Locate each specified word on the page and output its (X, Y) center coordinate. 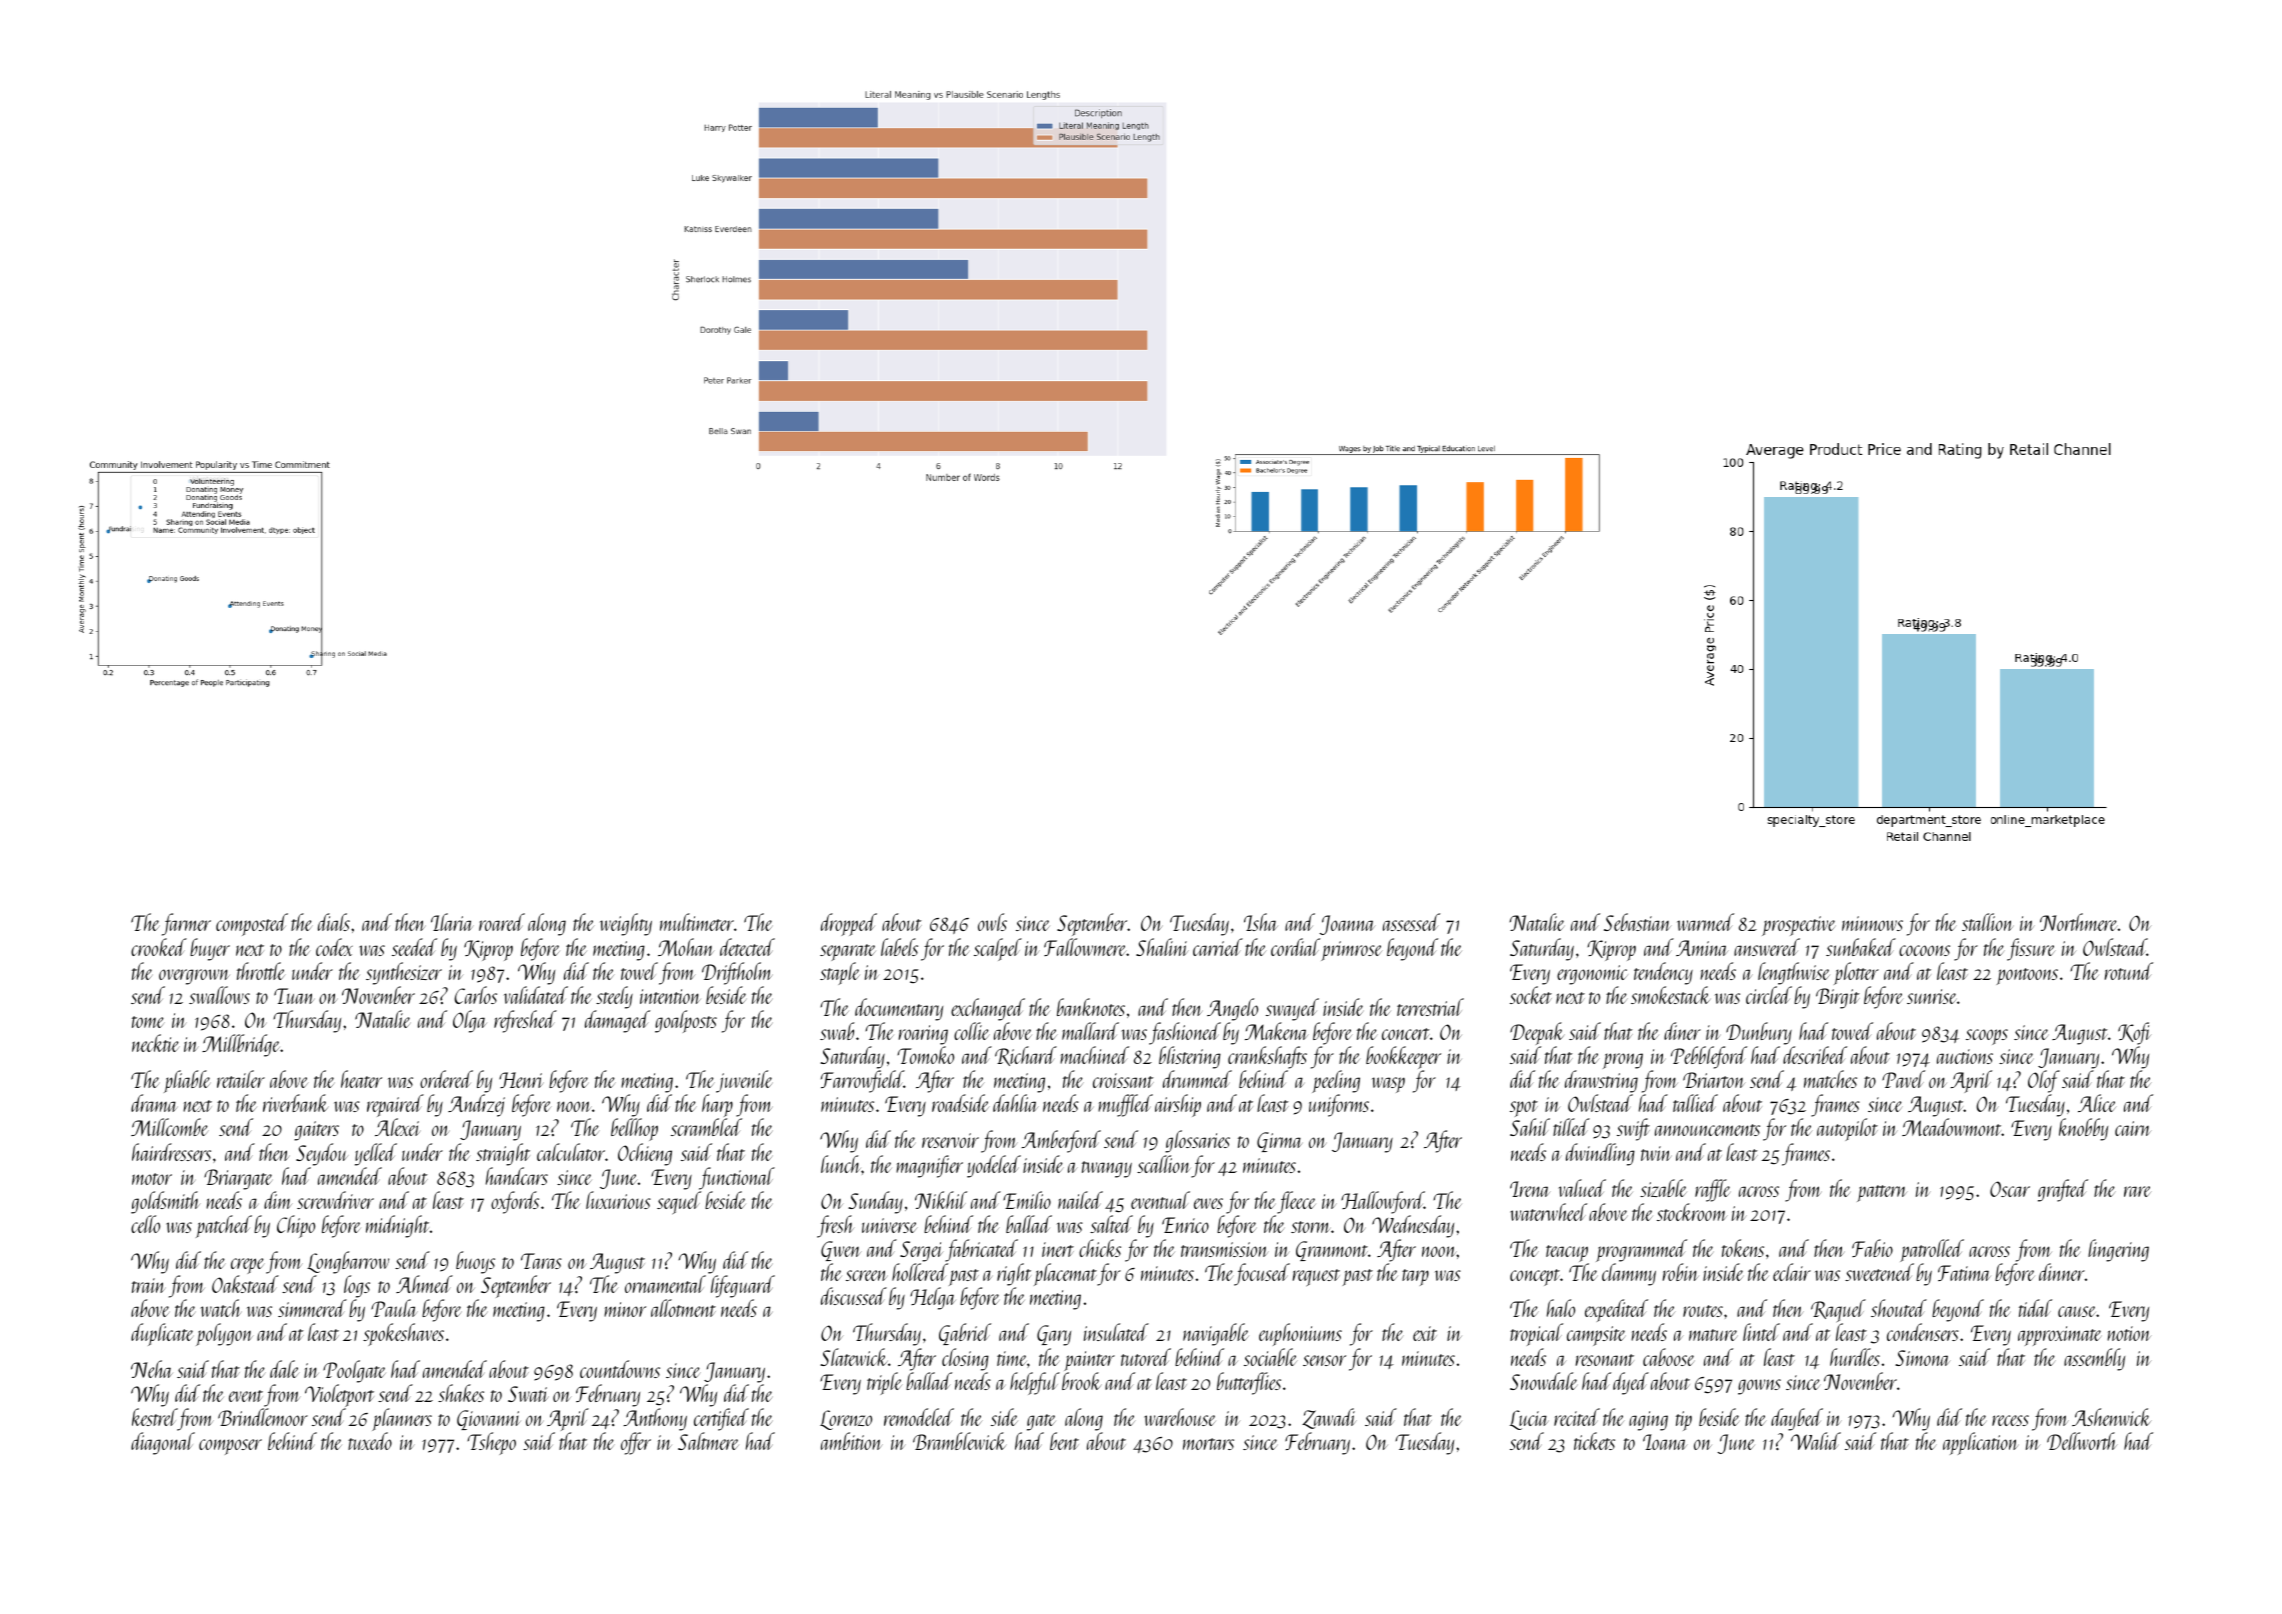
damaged (617, 1021)
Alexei (398, 1127)
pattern (1882, 1193)
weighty (626, 924)
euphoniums (1300, 1334)
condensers (1923, 1332)
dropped (849, 924)
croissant (1123, 1080)
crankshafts (1267, 1057)
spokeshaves (403, 1334)
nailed (1080, 1200)
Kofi (2134, 1033)
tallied (1695, 1103)
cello (145, 1224)
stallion (1987, 922)
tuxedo (370, 1441)
